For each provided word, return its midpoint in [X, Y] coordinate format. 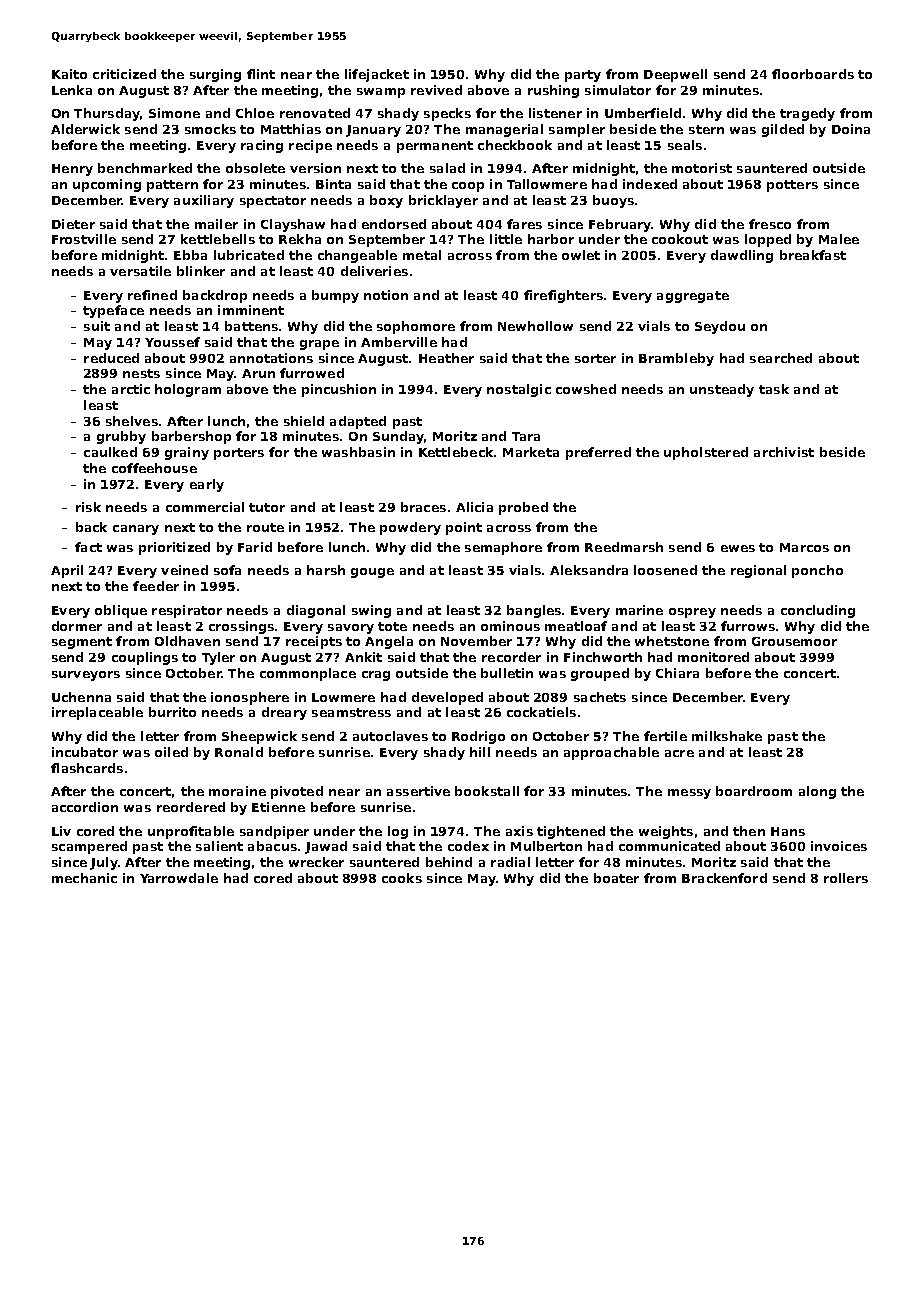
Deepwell [675, 75]
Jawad [326, 847]
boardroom [754, 791]
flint [261, 74]
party [583, 76]
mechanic [84, 878]
